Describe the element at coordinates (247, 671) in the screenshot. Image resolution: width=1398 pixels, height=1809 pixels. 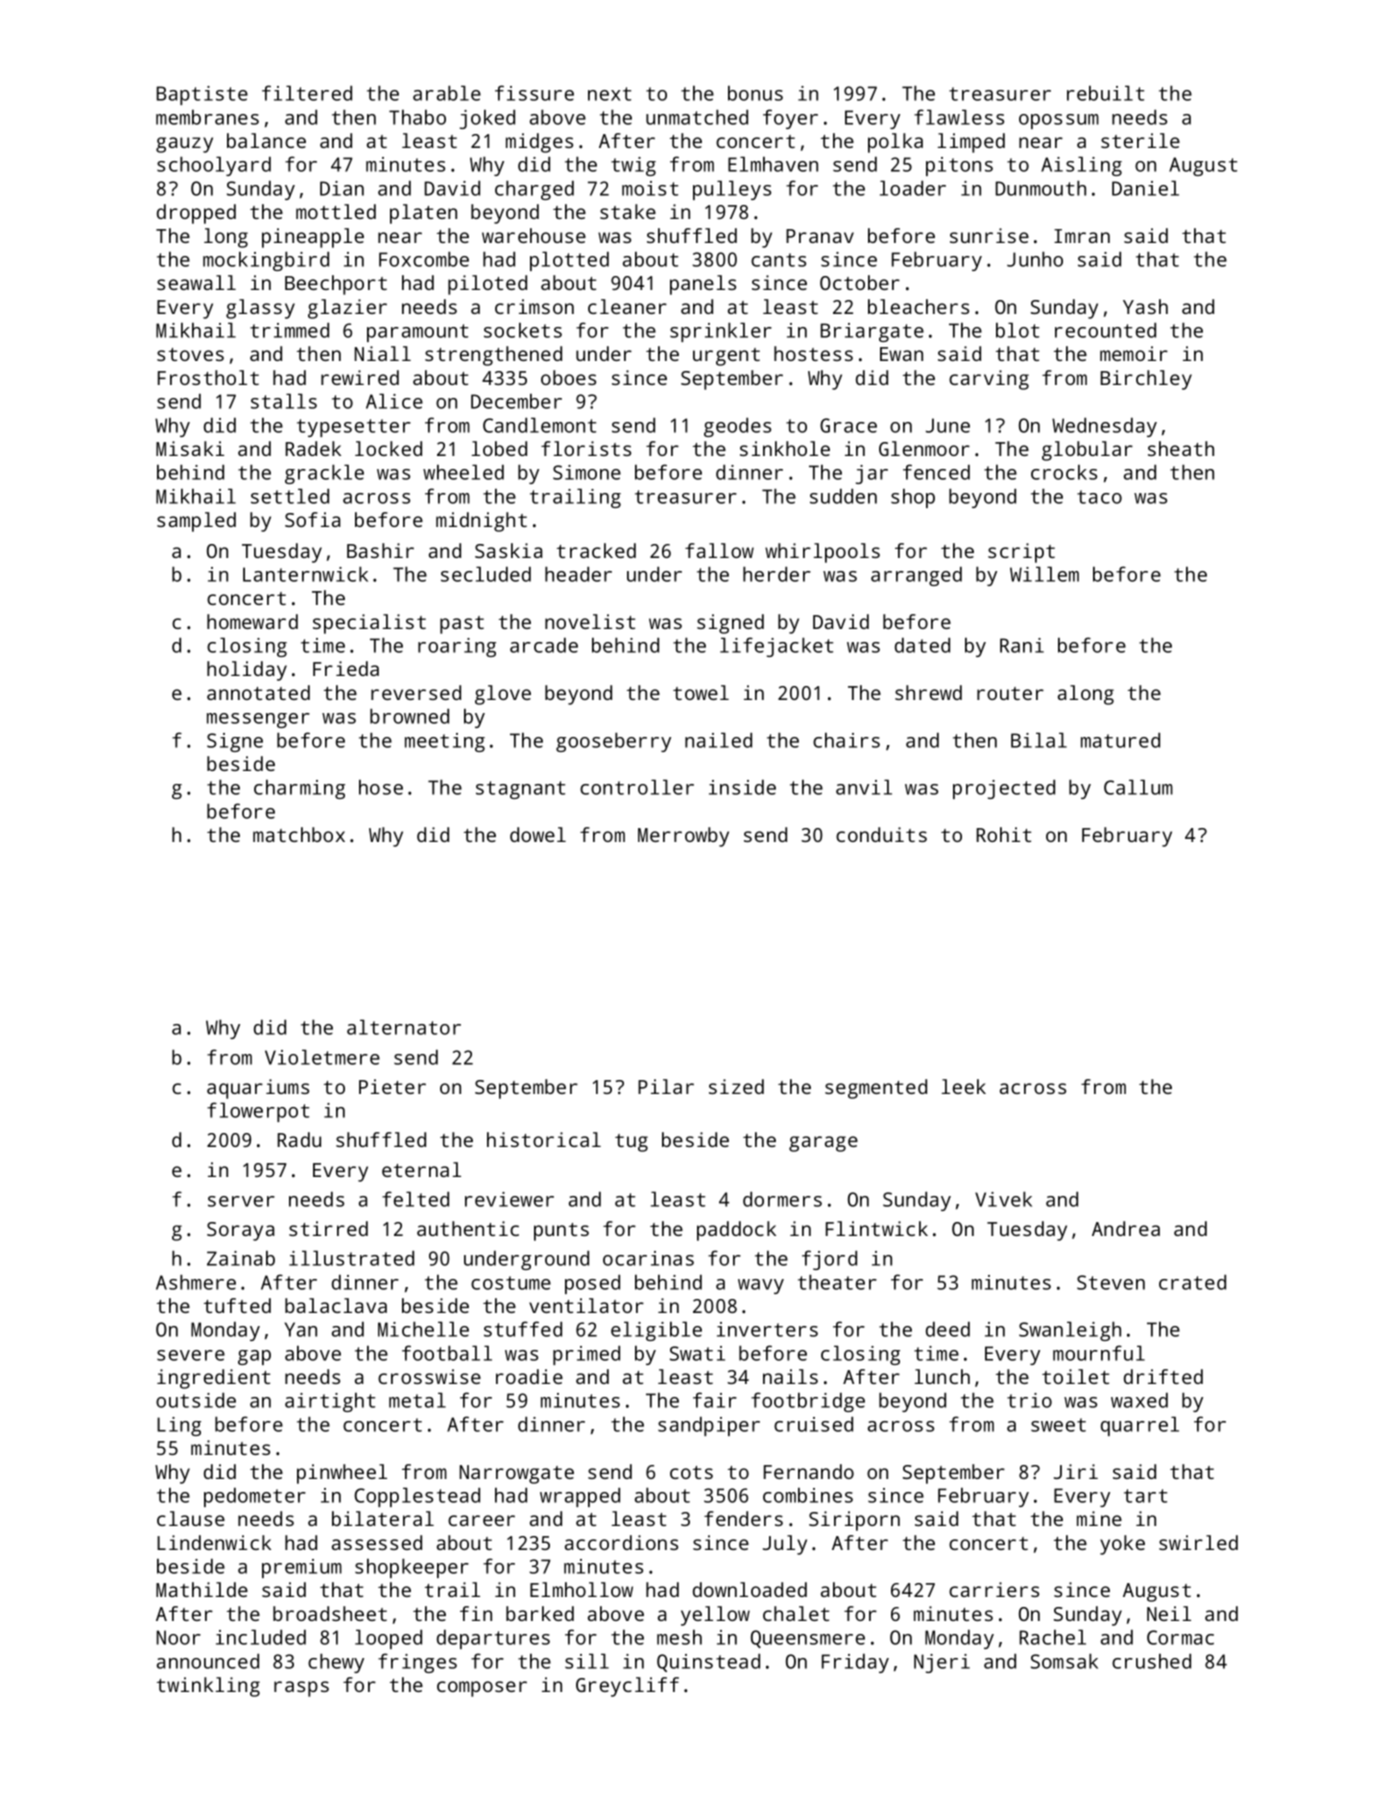
I see `holiday` at that location.
